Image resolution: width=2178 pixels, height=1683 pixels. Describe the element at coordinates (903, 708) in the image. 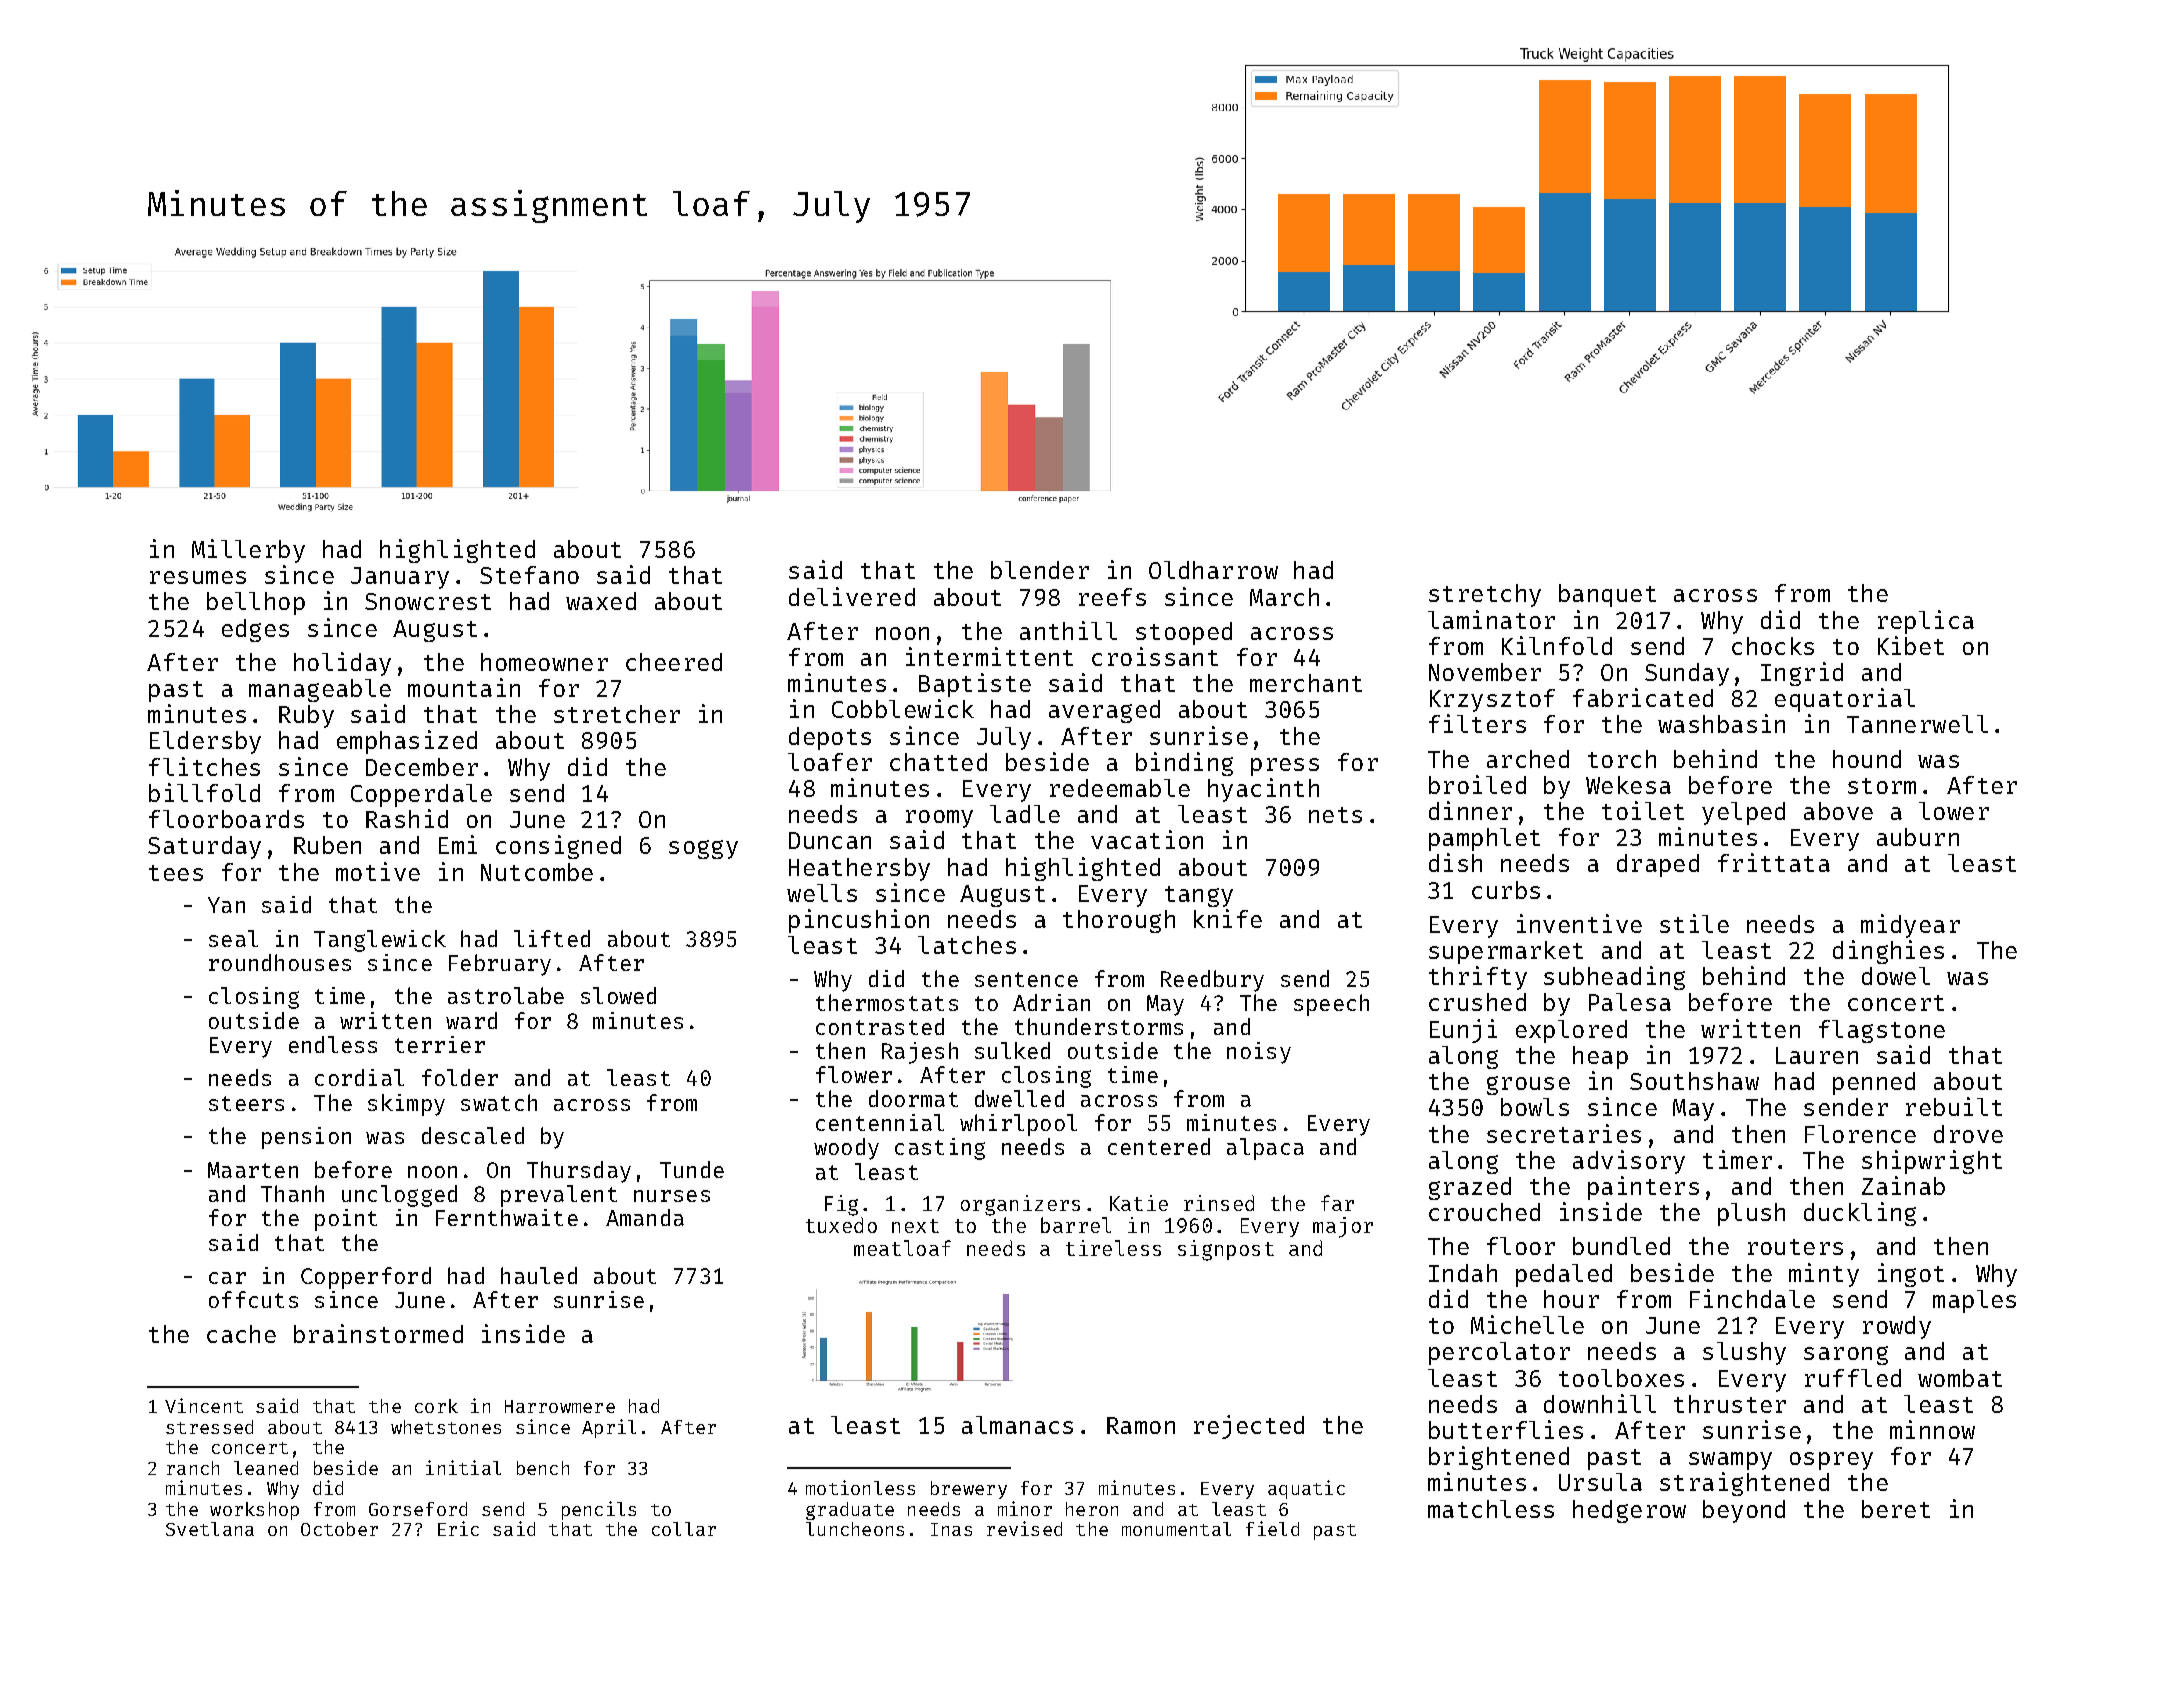

I see `Cobblewick` at that location.
